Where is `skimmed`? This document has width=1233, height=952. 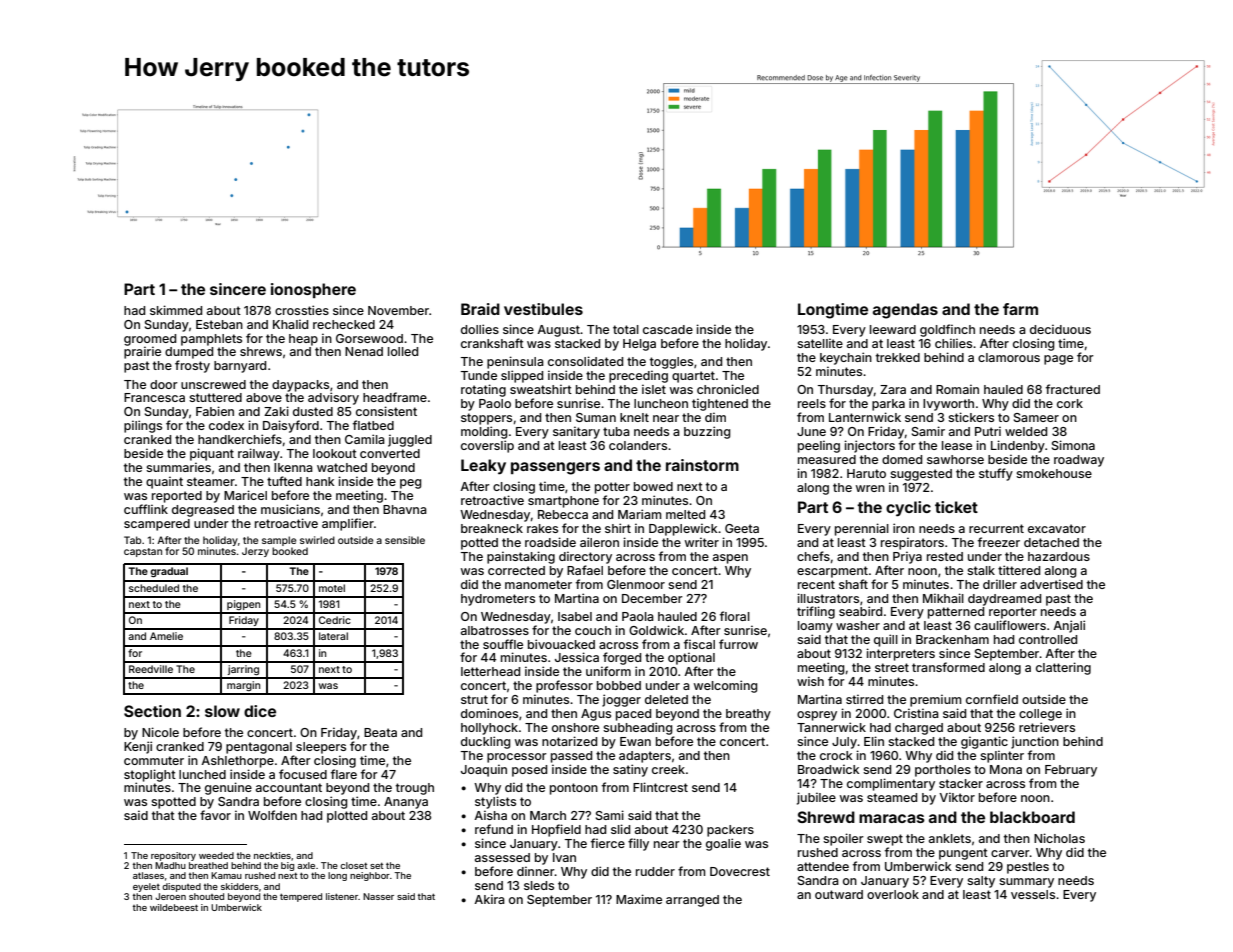
skimmed is located at coordinates (176, 310).
